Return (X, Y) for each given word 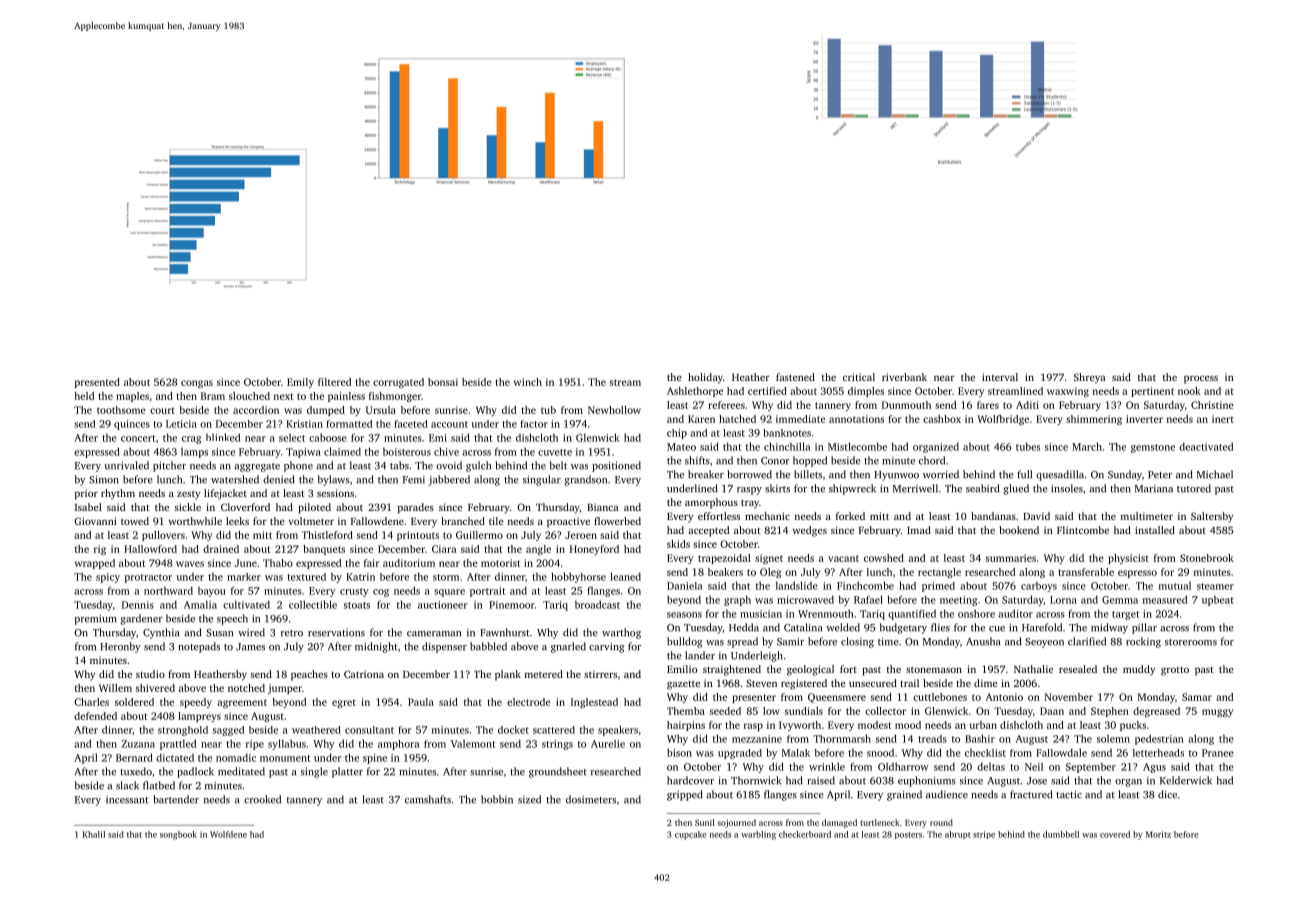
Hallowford (150, 549)
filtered (334, 382)
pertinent (1152, 392)
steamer (1215, 586)
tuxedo (136, 771)
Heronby (120, 647)
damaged (839, 823)
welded (843, 627)
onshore (976, 613)
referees (726, 405)
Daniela (684, 586)
